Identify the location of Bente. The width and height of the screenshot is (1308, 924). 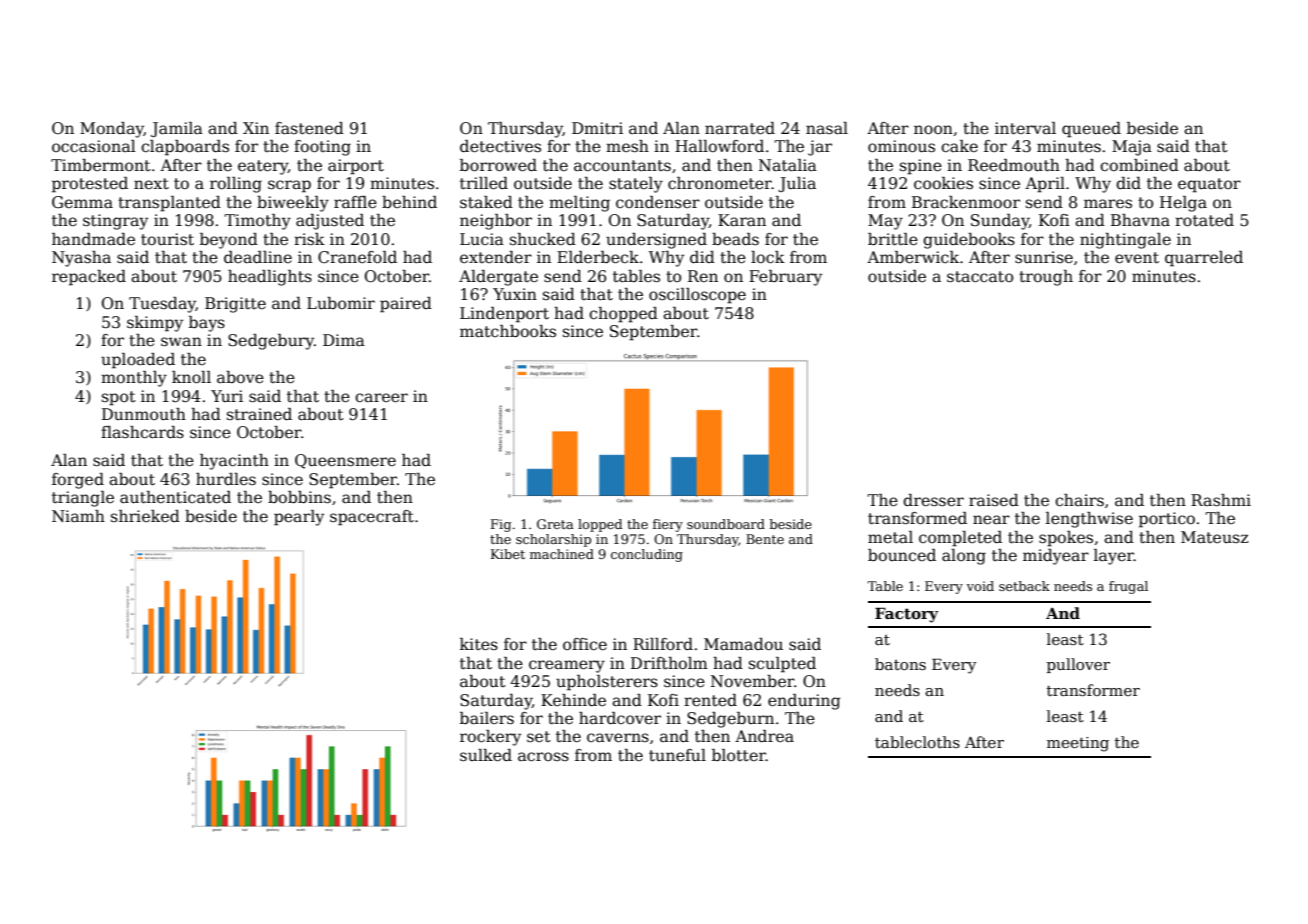
(765, 539).
